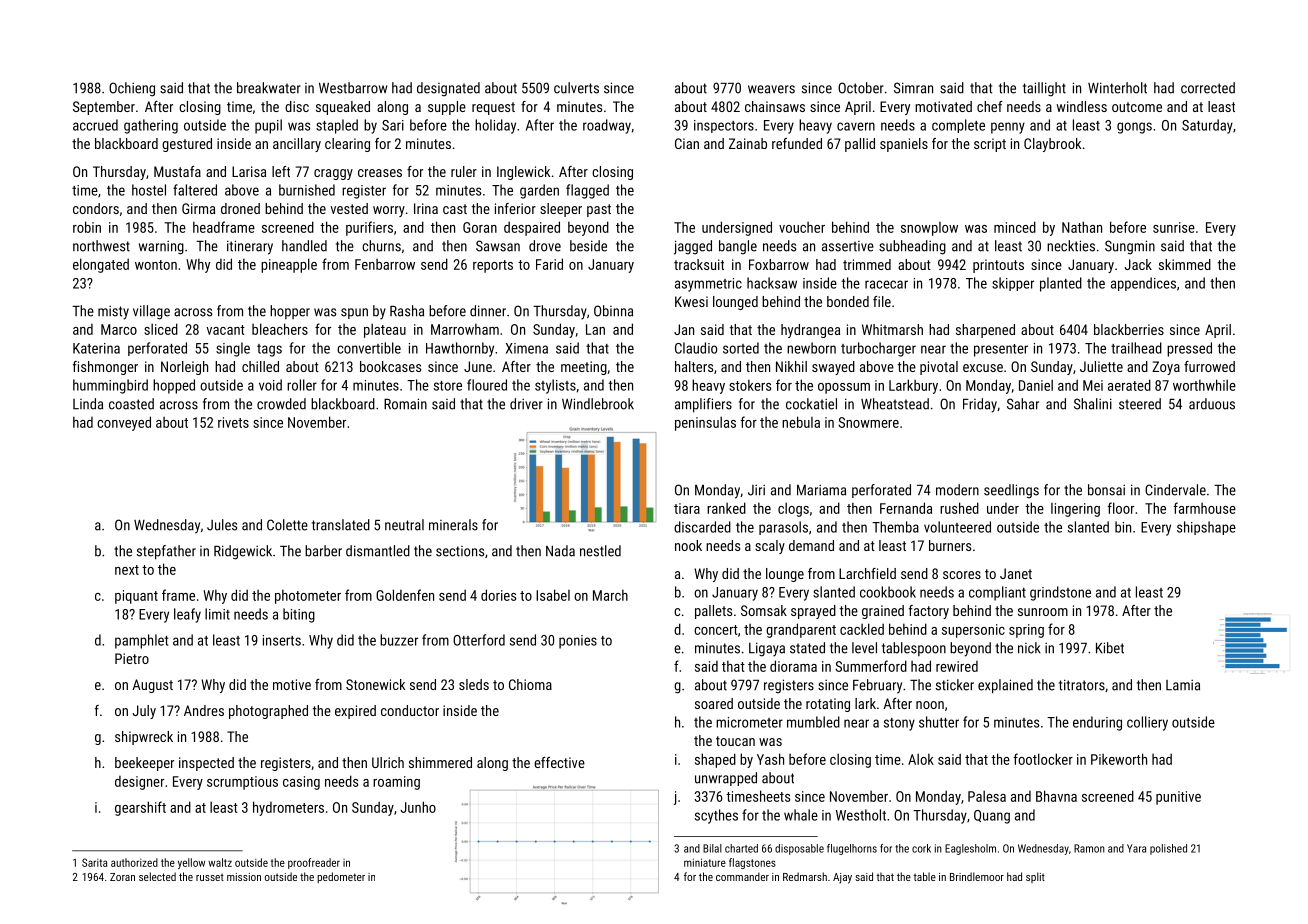  Describe the element at coordinates (714, 703) in the screenshot. I see `soared` at that location.
